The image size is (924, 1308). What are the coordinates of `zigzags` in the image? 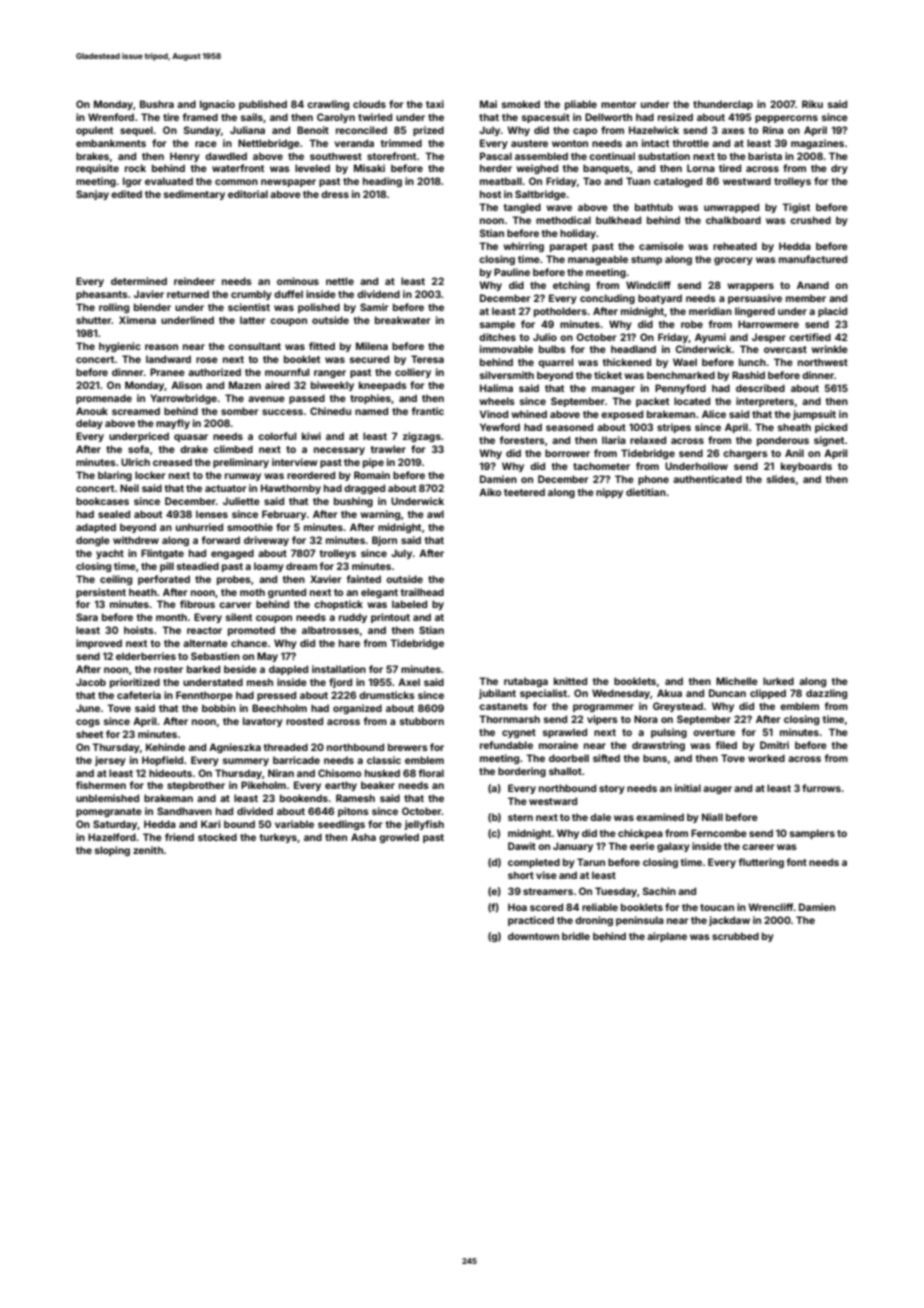 It's located at (422, 437).
